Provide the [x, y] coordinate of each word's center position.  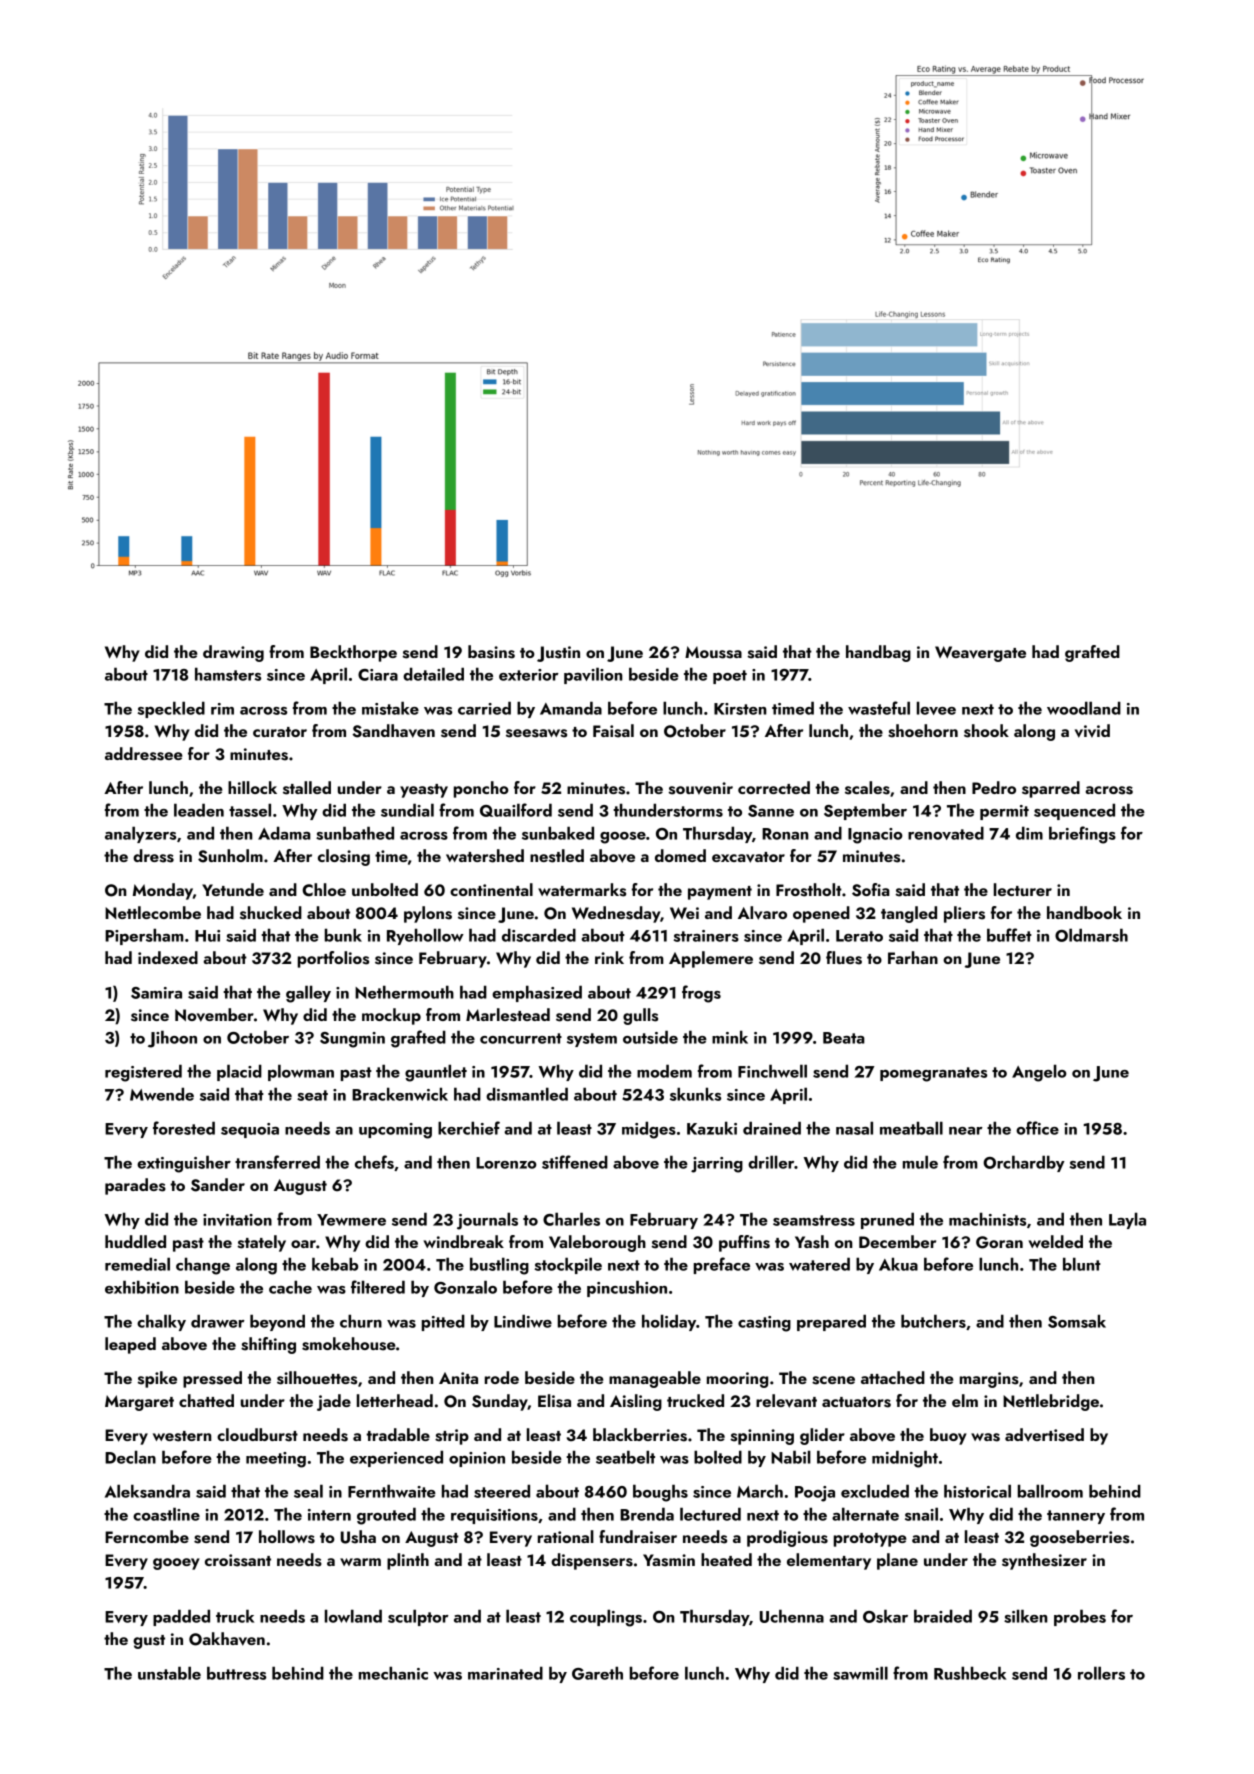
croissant [238, 1560]
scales [867, 788]
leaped [130, 1345]
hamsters [228, 674]
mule [920, 1162]
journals [487, 1221]
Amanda [571, 708]
